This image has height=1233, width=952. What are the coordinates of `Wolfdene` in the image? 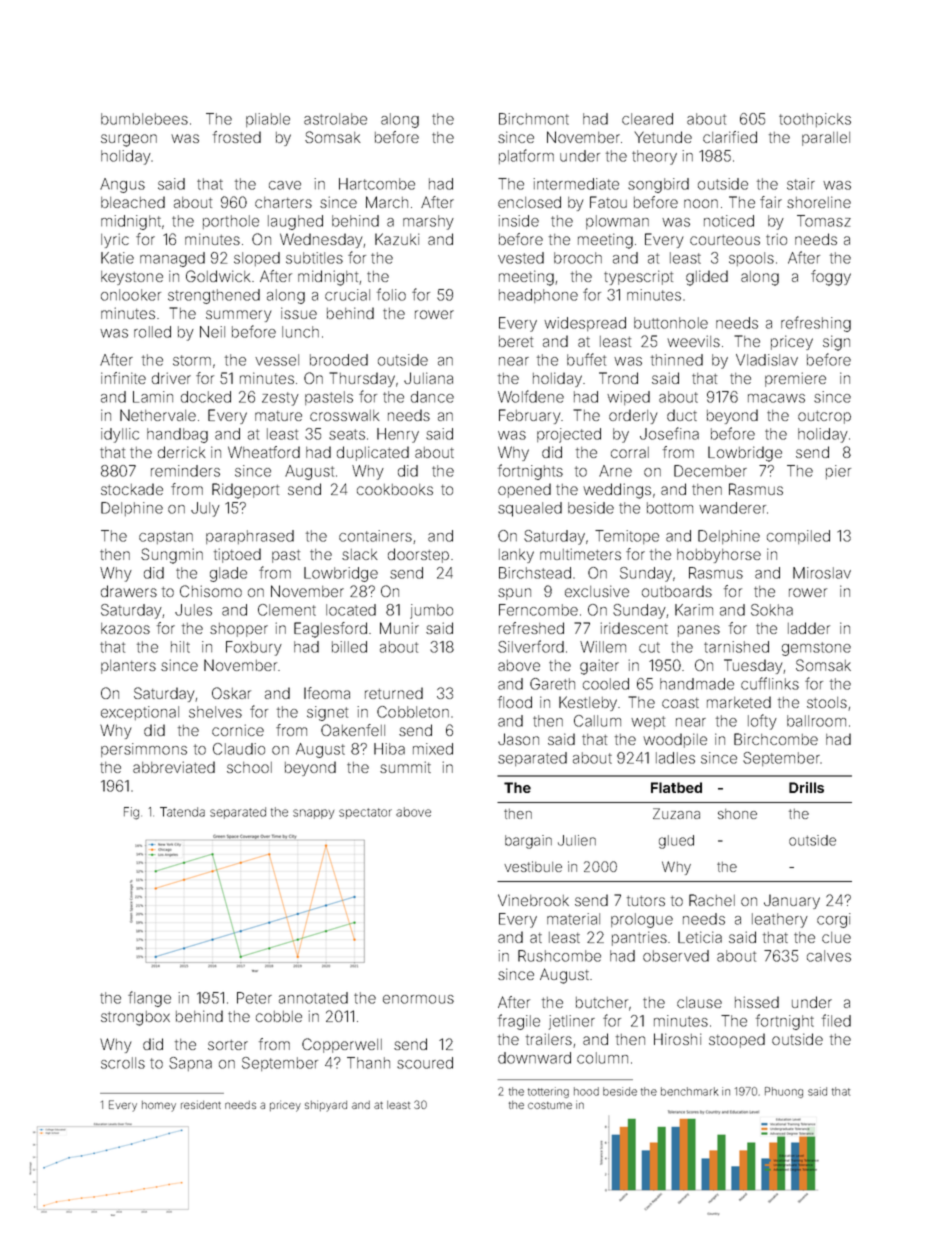 It's located at (531, 396).
